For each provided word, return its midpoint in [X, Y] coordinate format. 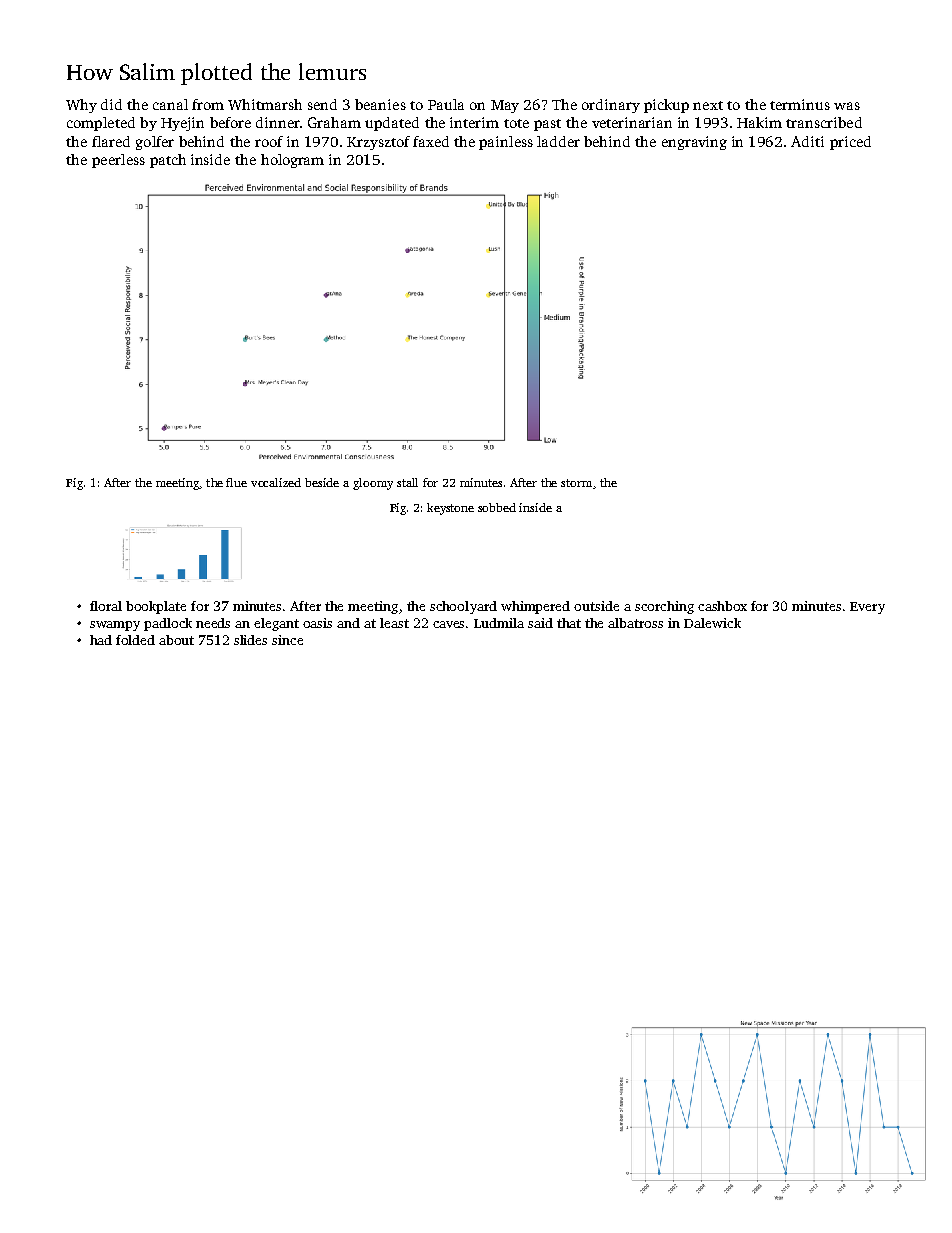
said [540, 623]
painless [506, 143]
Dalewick [712, 623]
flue [236, 482]
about [176, 640]
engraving [694, 143]
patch [168, 161]
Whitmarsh [265, 104]
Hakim [759, 122]
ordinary [611, 106]
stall [407, 482]
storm [576, 483]
